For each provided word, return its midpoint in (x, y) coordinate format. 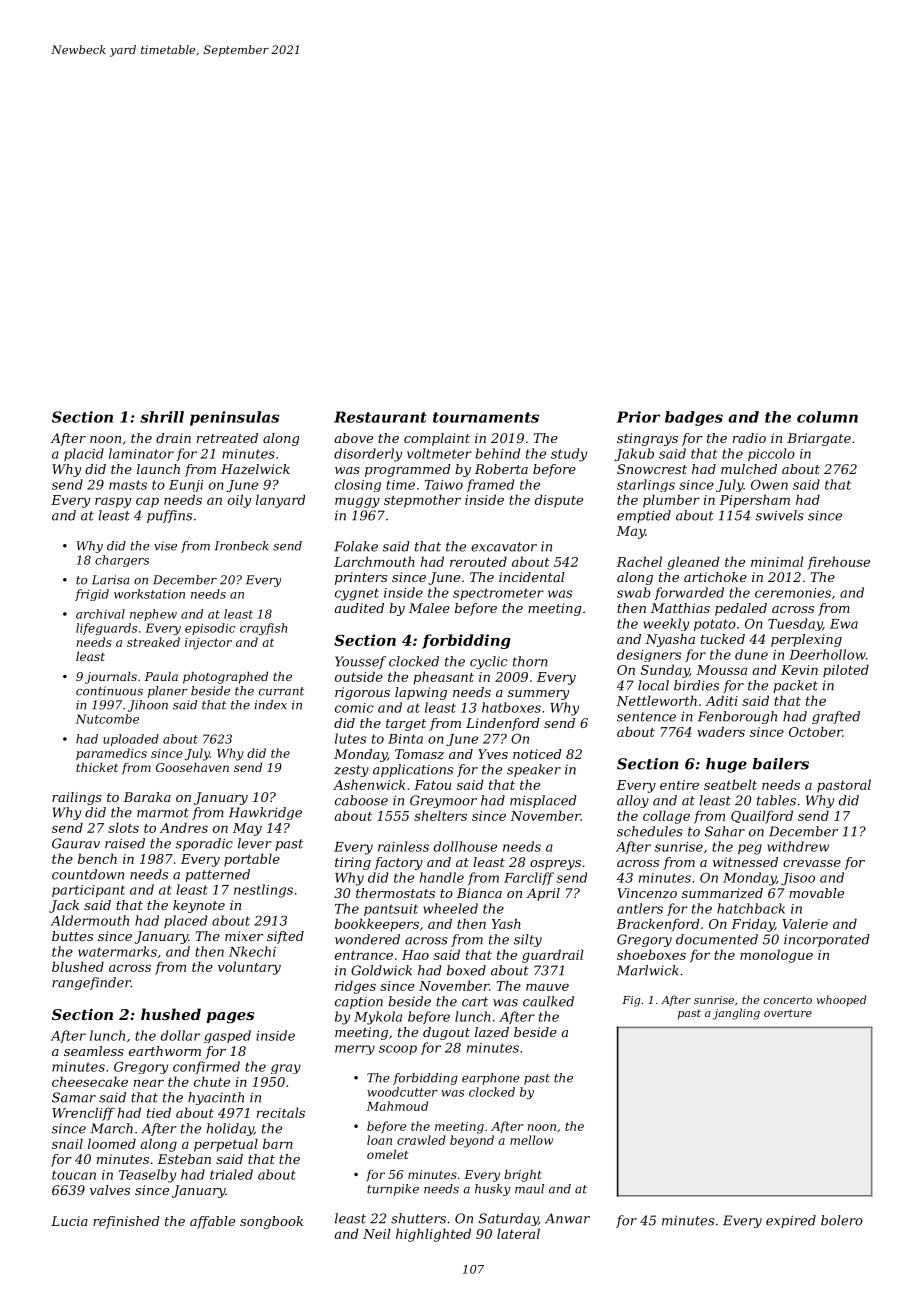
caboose (361, 800)
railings (77, 798)
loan (379, 1140)
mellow (531, 1140)
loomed (112, 1143)
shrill (162, 417)
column (827, 417)
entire (679, 785)
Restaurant (380, 417)
